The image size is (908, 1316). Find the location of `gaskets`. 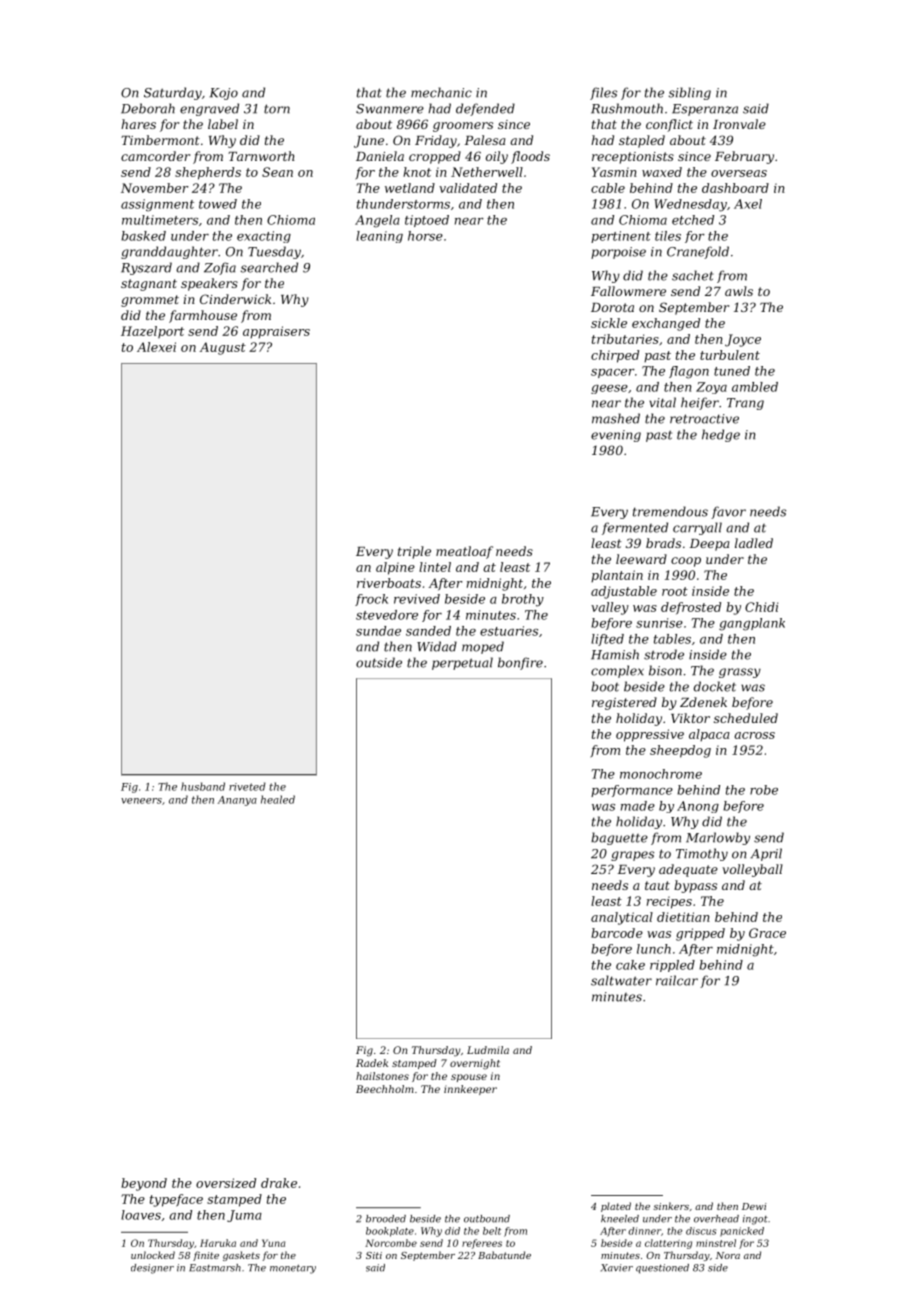

gaskets is located at coordinates (241, 1256).
